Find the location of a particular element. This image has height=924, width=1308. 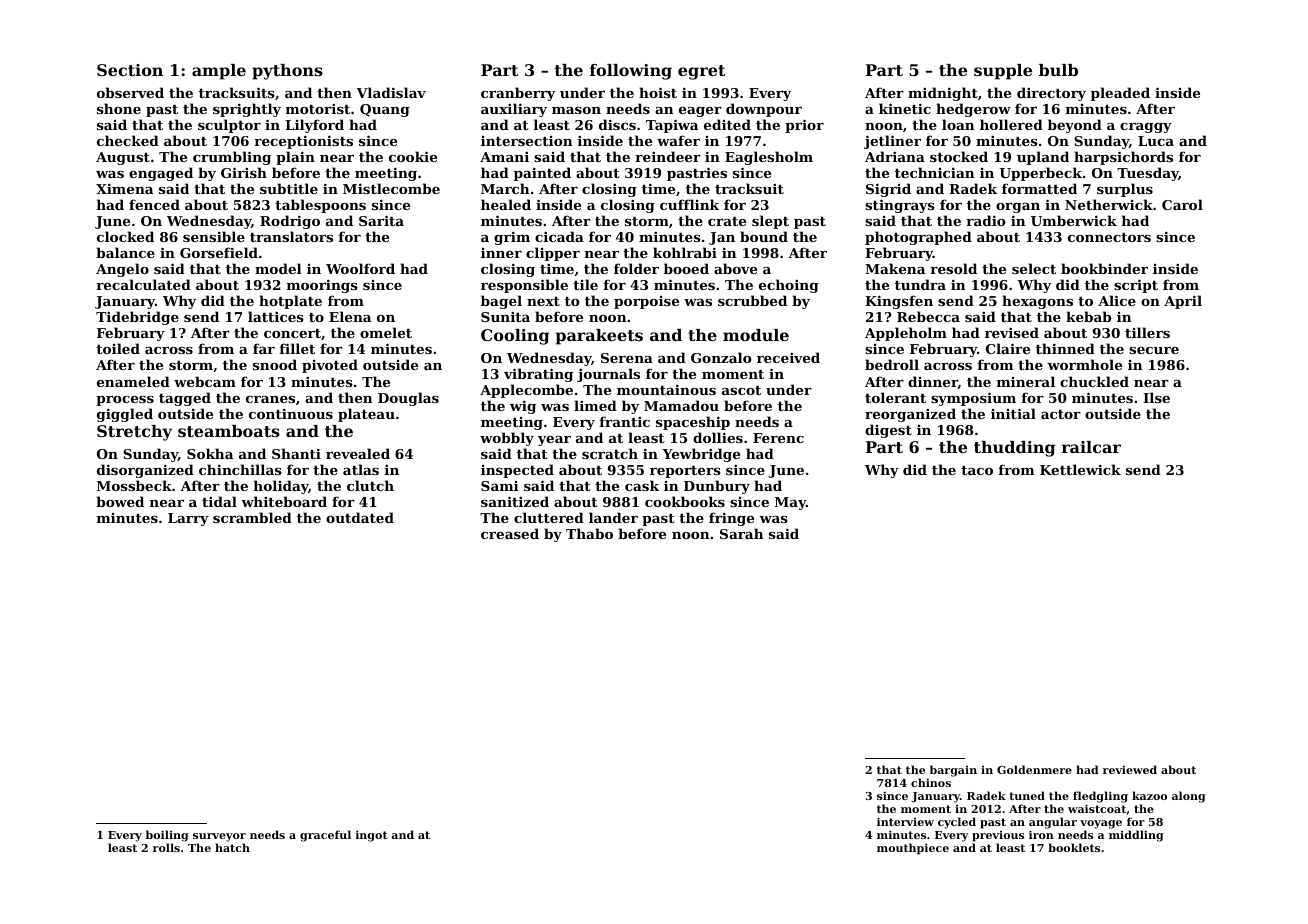

surveyor is located at coordinates (219, 837).
